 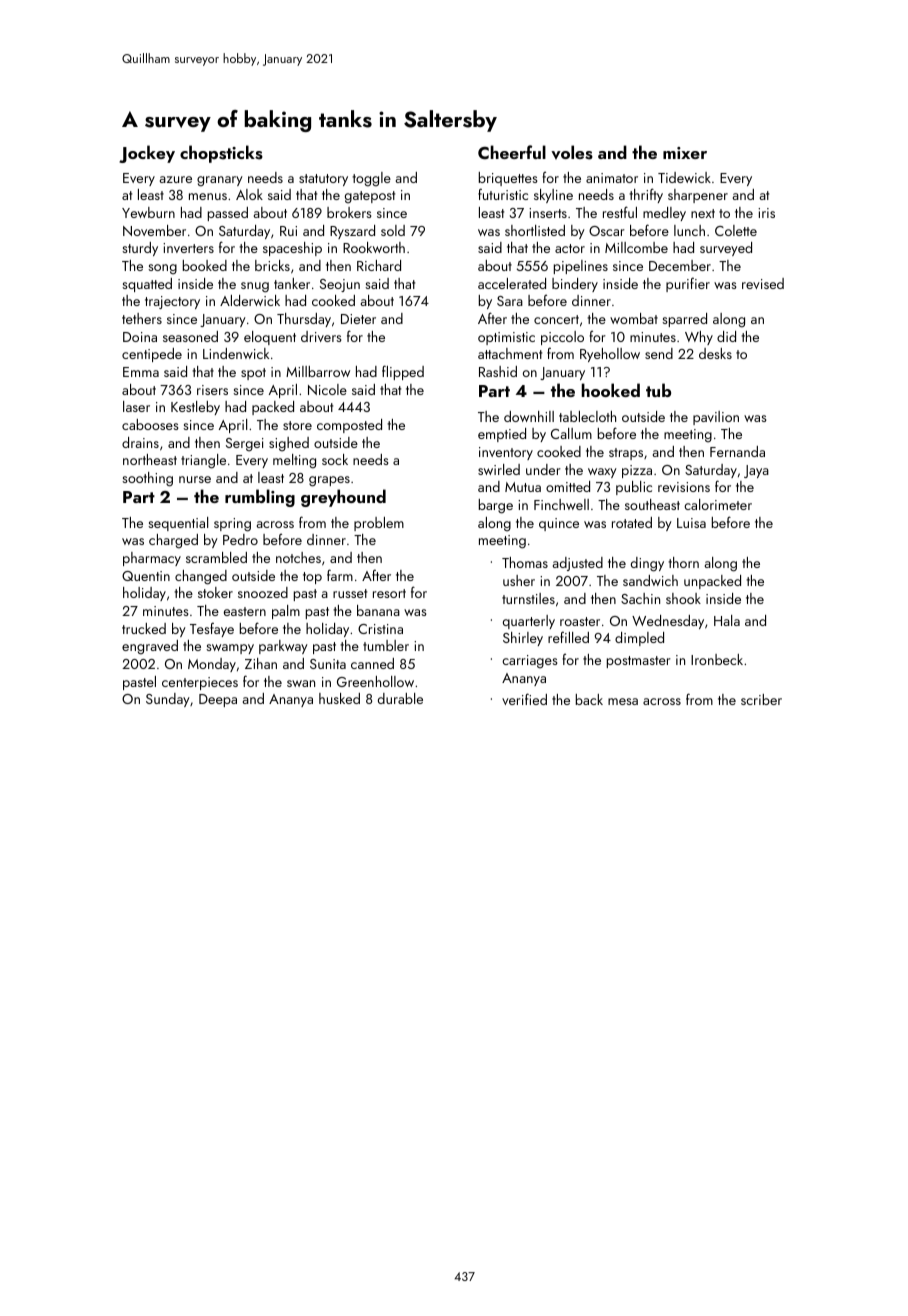 What do you see at coordinates (150, 647) in the page?
I see `engraved` at bounding box center [150, 647].
